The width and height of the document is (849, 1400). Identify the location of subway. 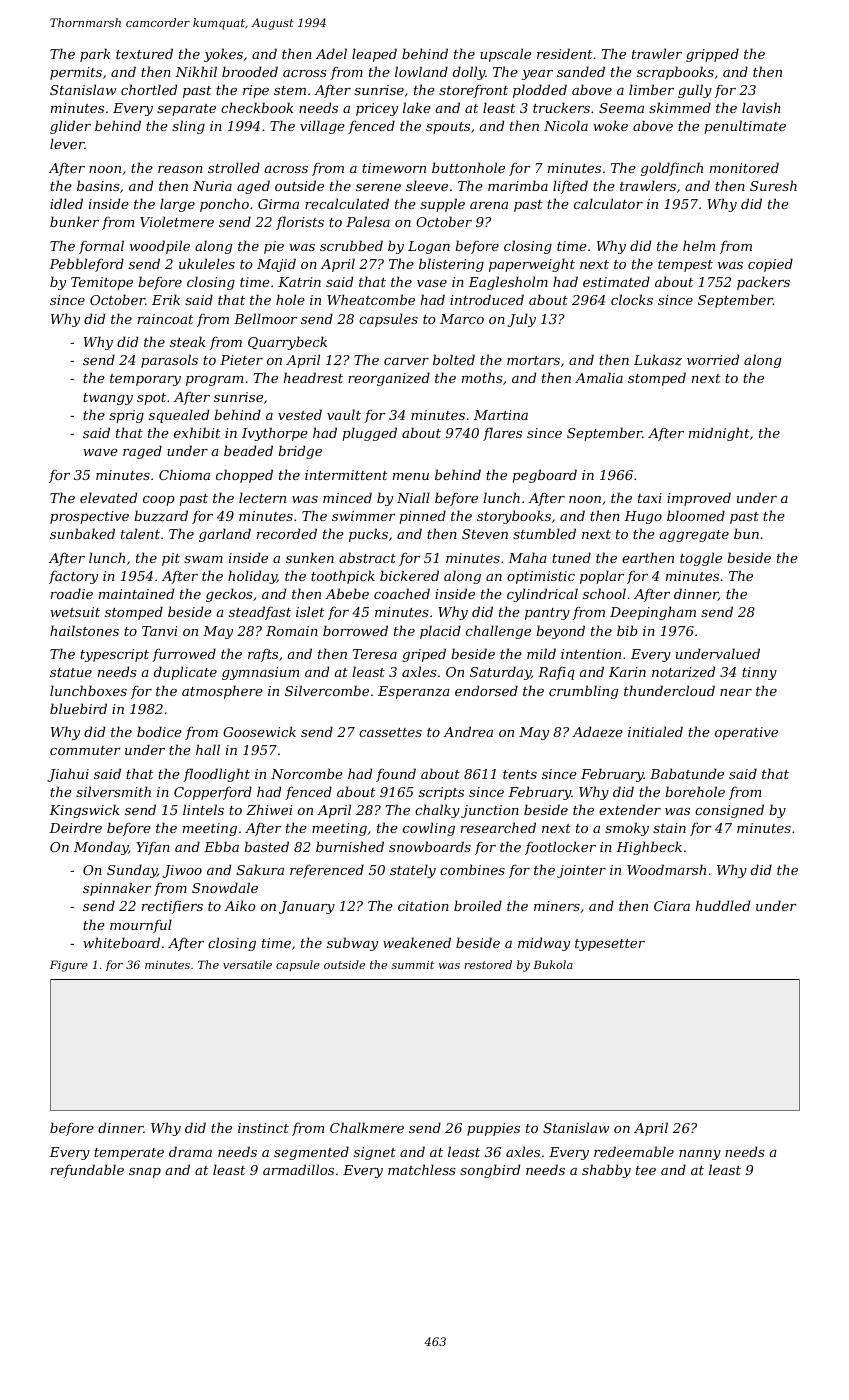
(352, 944).
